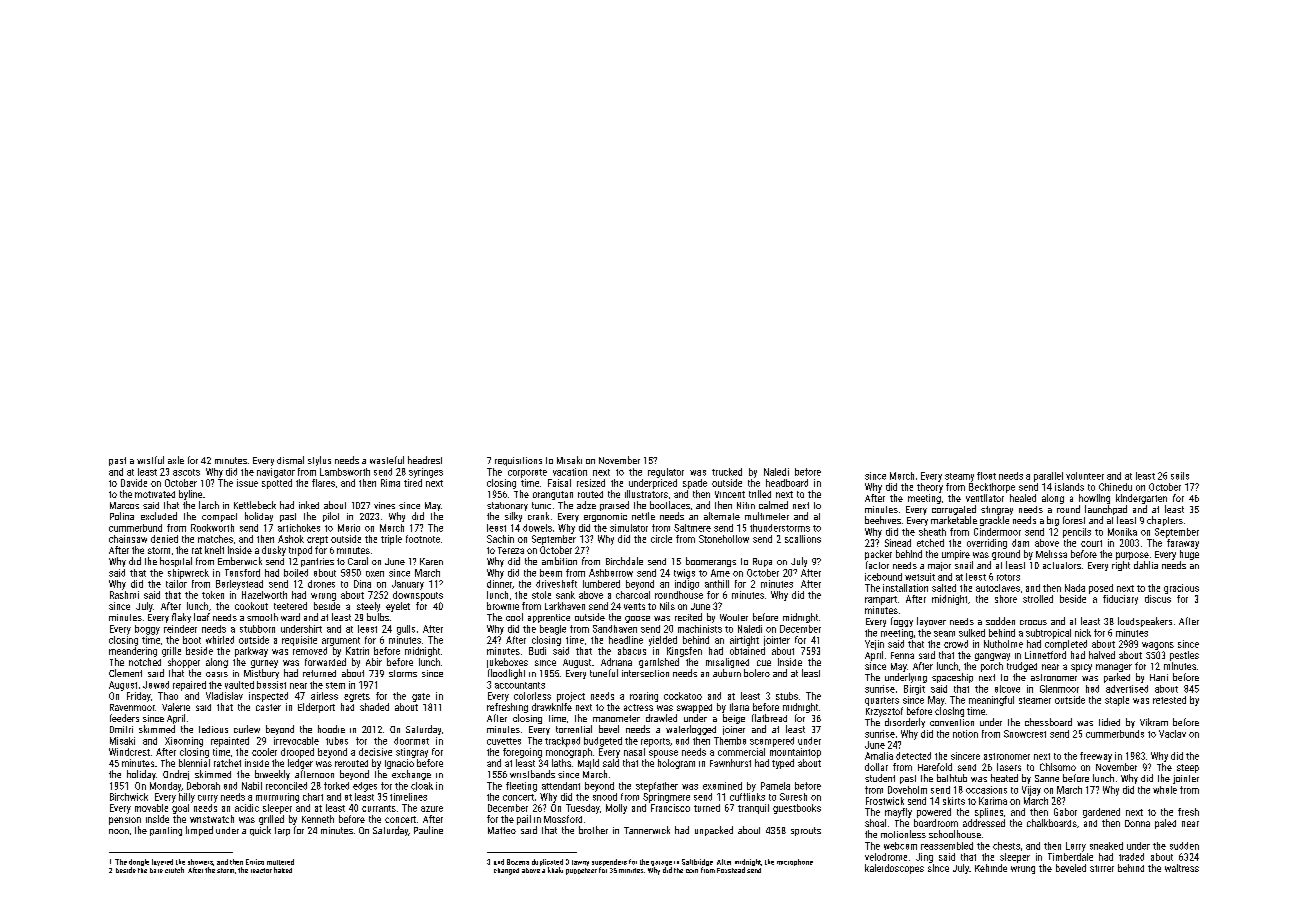  What do you see at coordinates (180, 629) in the screenshot?
I see `reindeer` at bounding box center [180, 629].
